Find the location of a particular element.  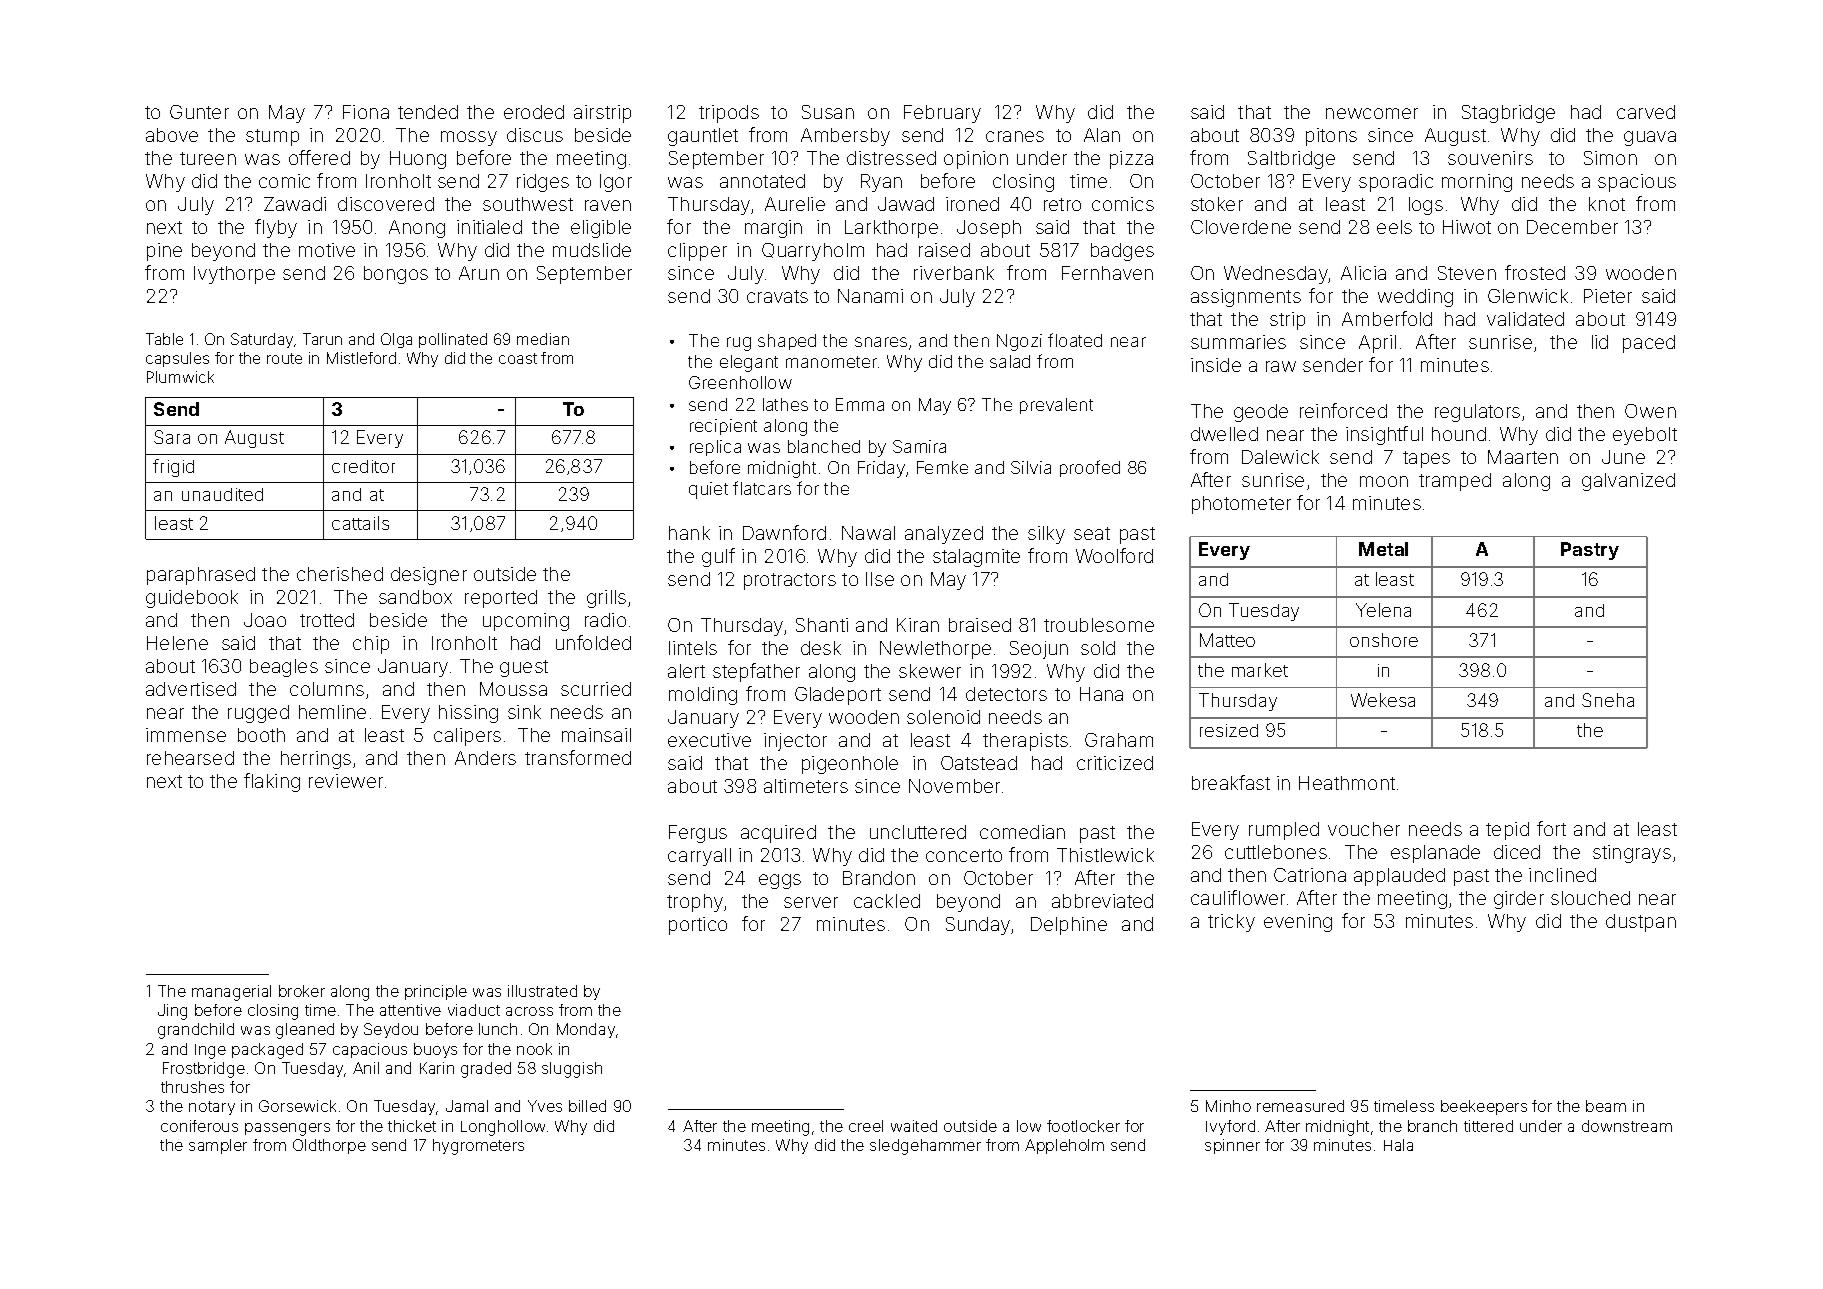

Susan is located at coordinates (828, 112).
